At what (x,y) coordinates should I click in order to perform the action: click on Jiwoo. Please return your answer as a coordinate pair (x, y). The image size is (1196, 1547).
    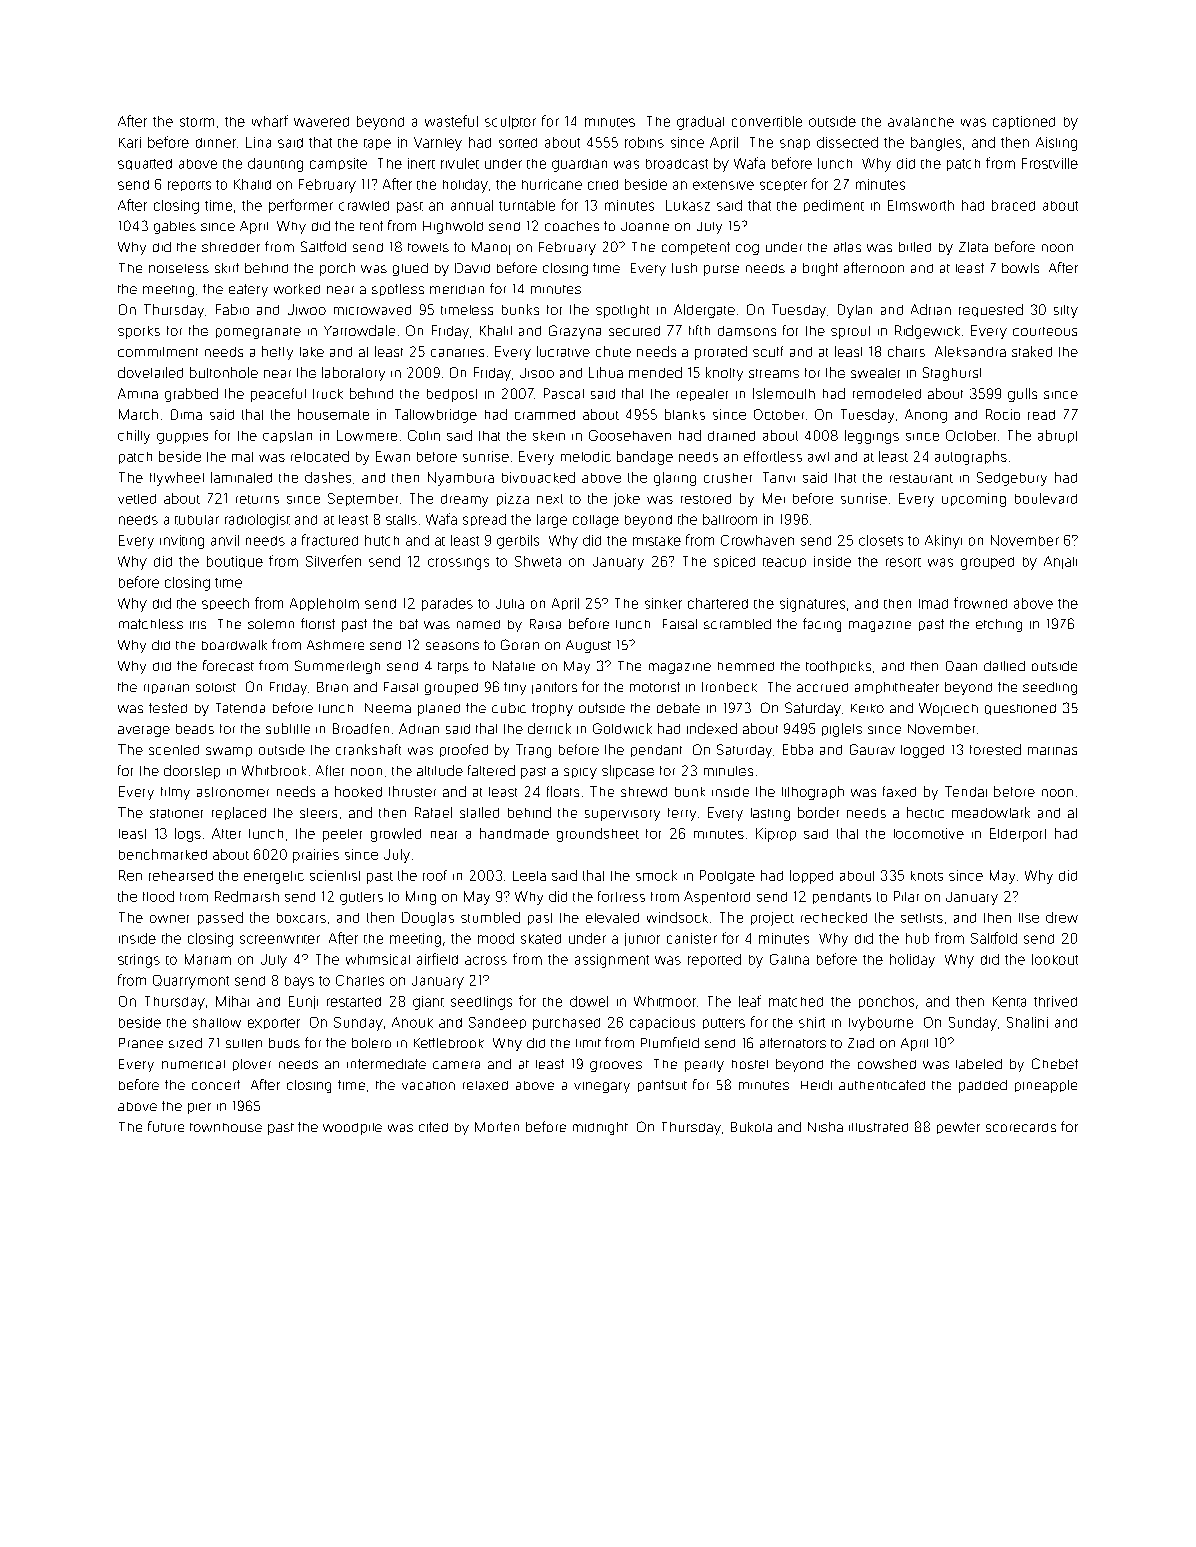
    Looking at the image, I should click on (307, 309).
